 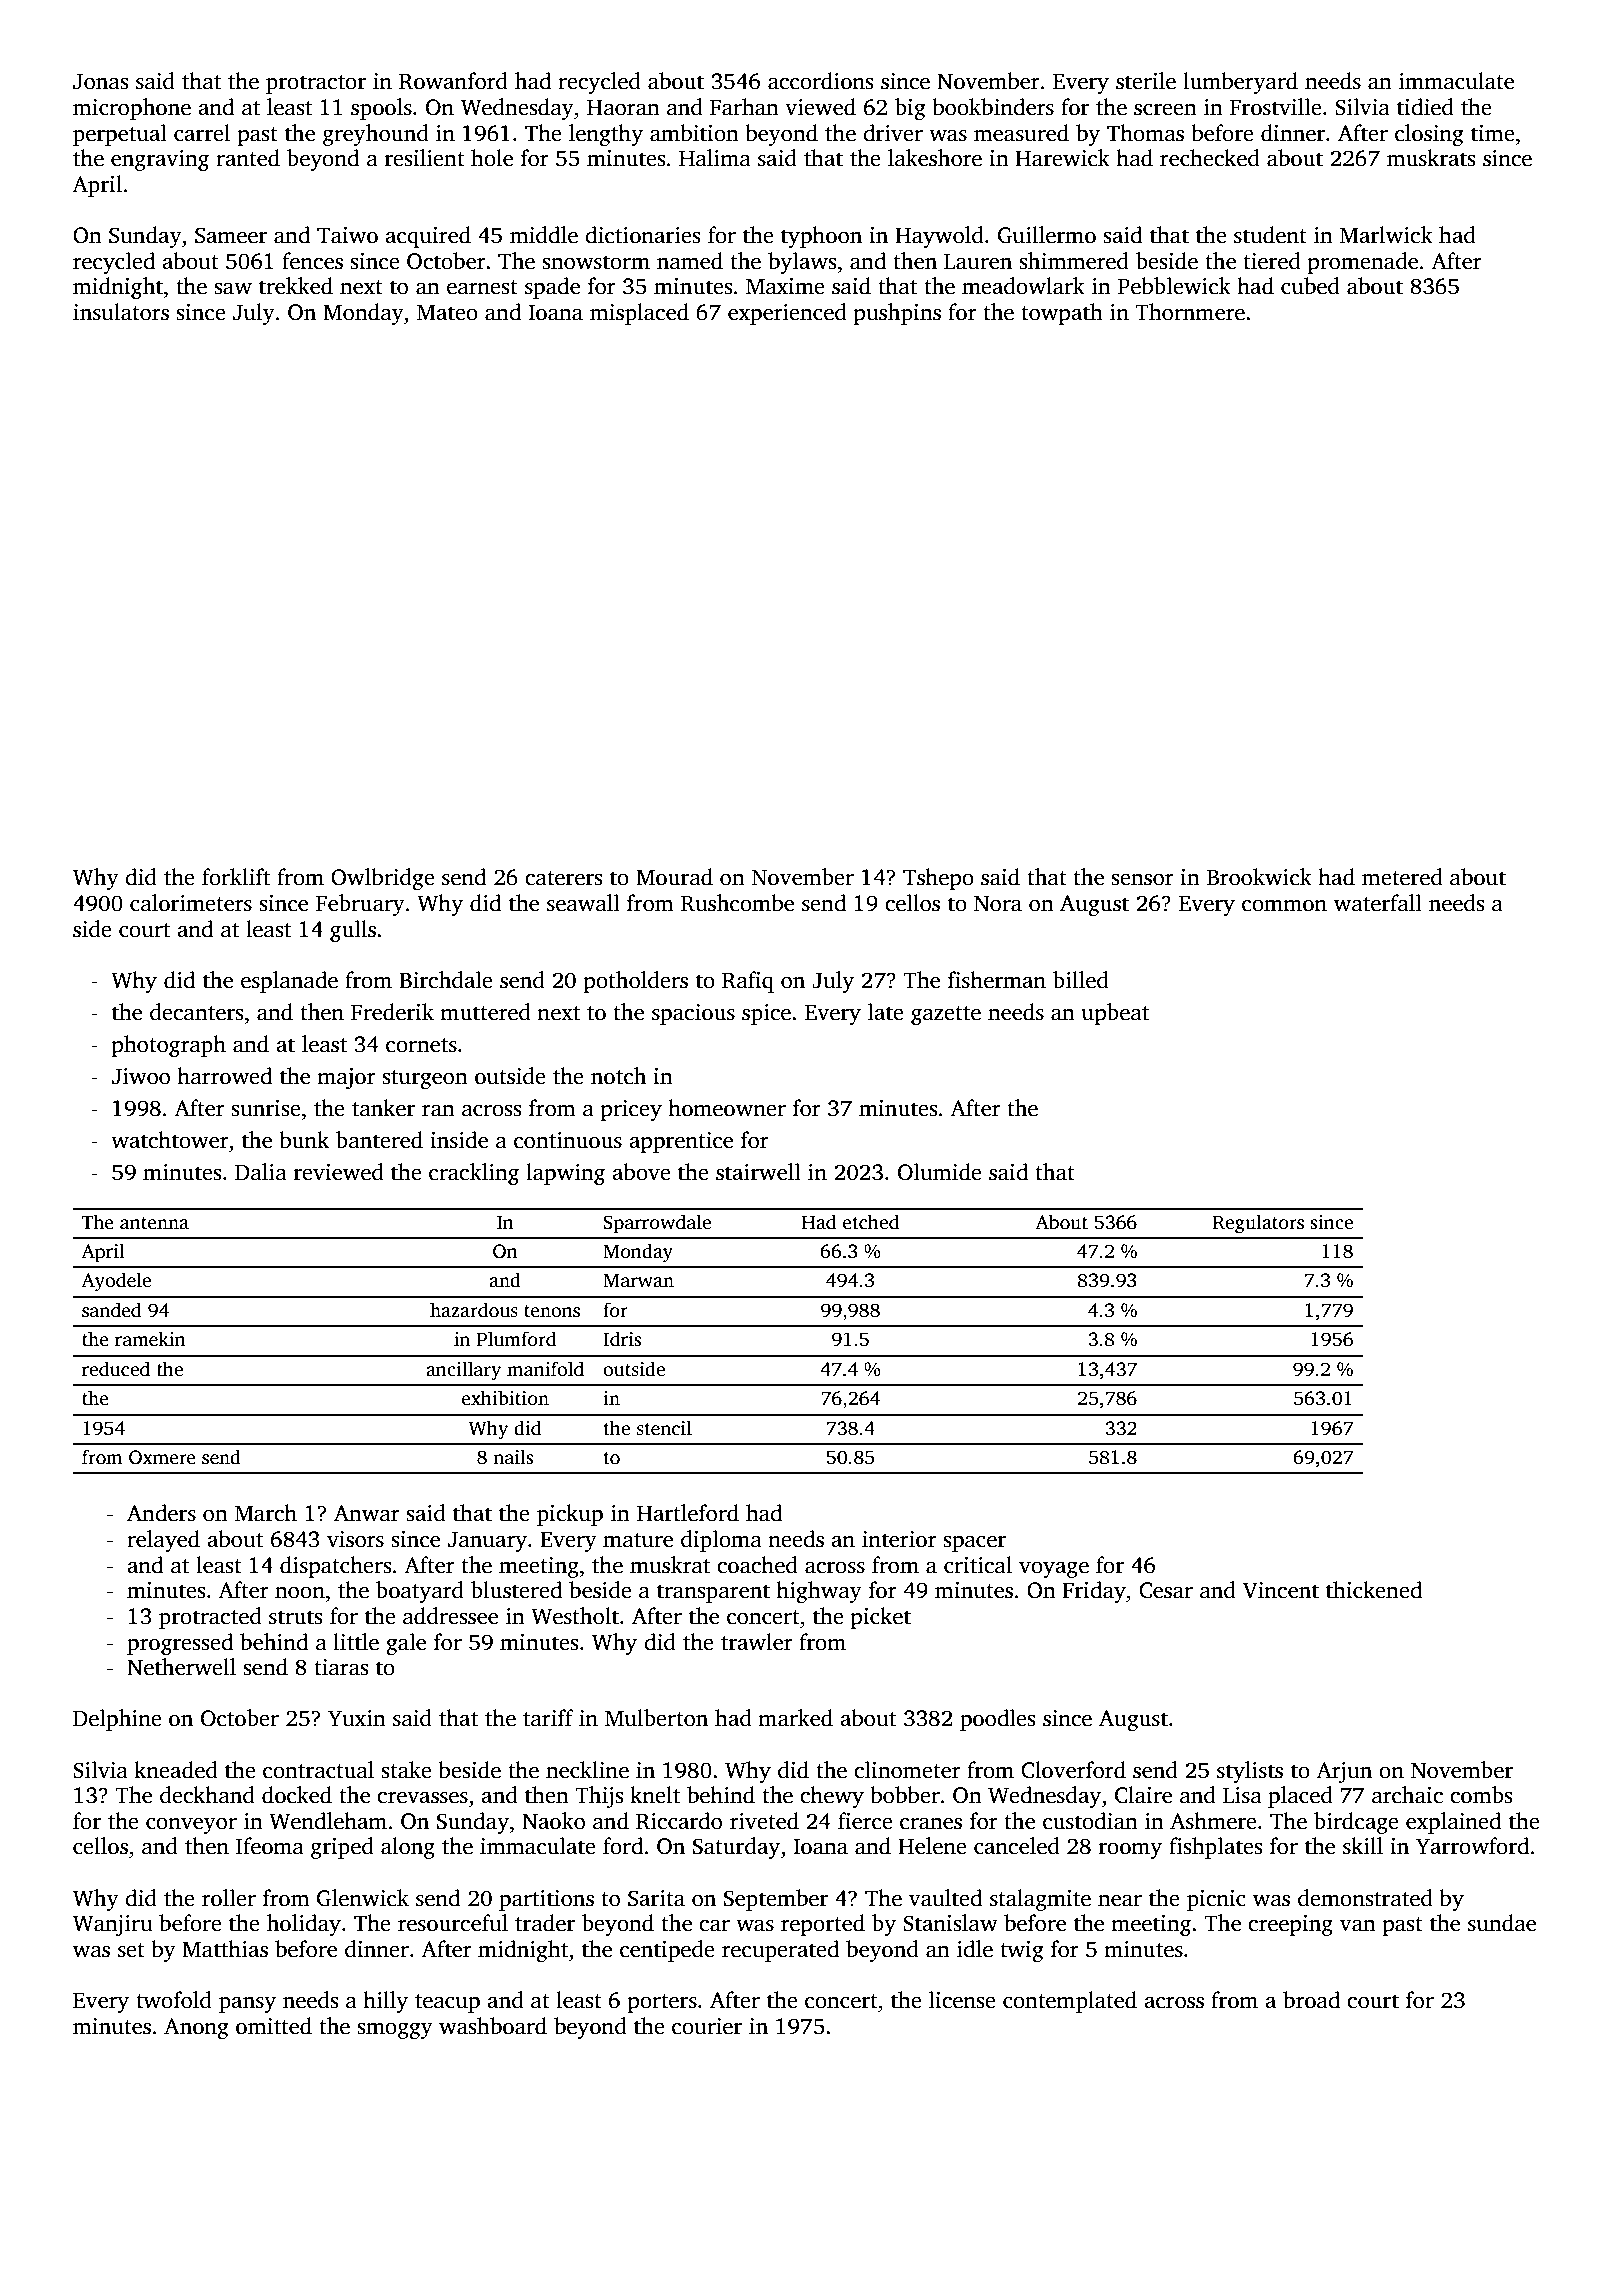 I want to click on Oxmere, so click(x=162, y=1457).
